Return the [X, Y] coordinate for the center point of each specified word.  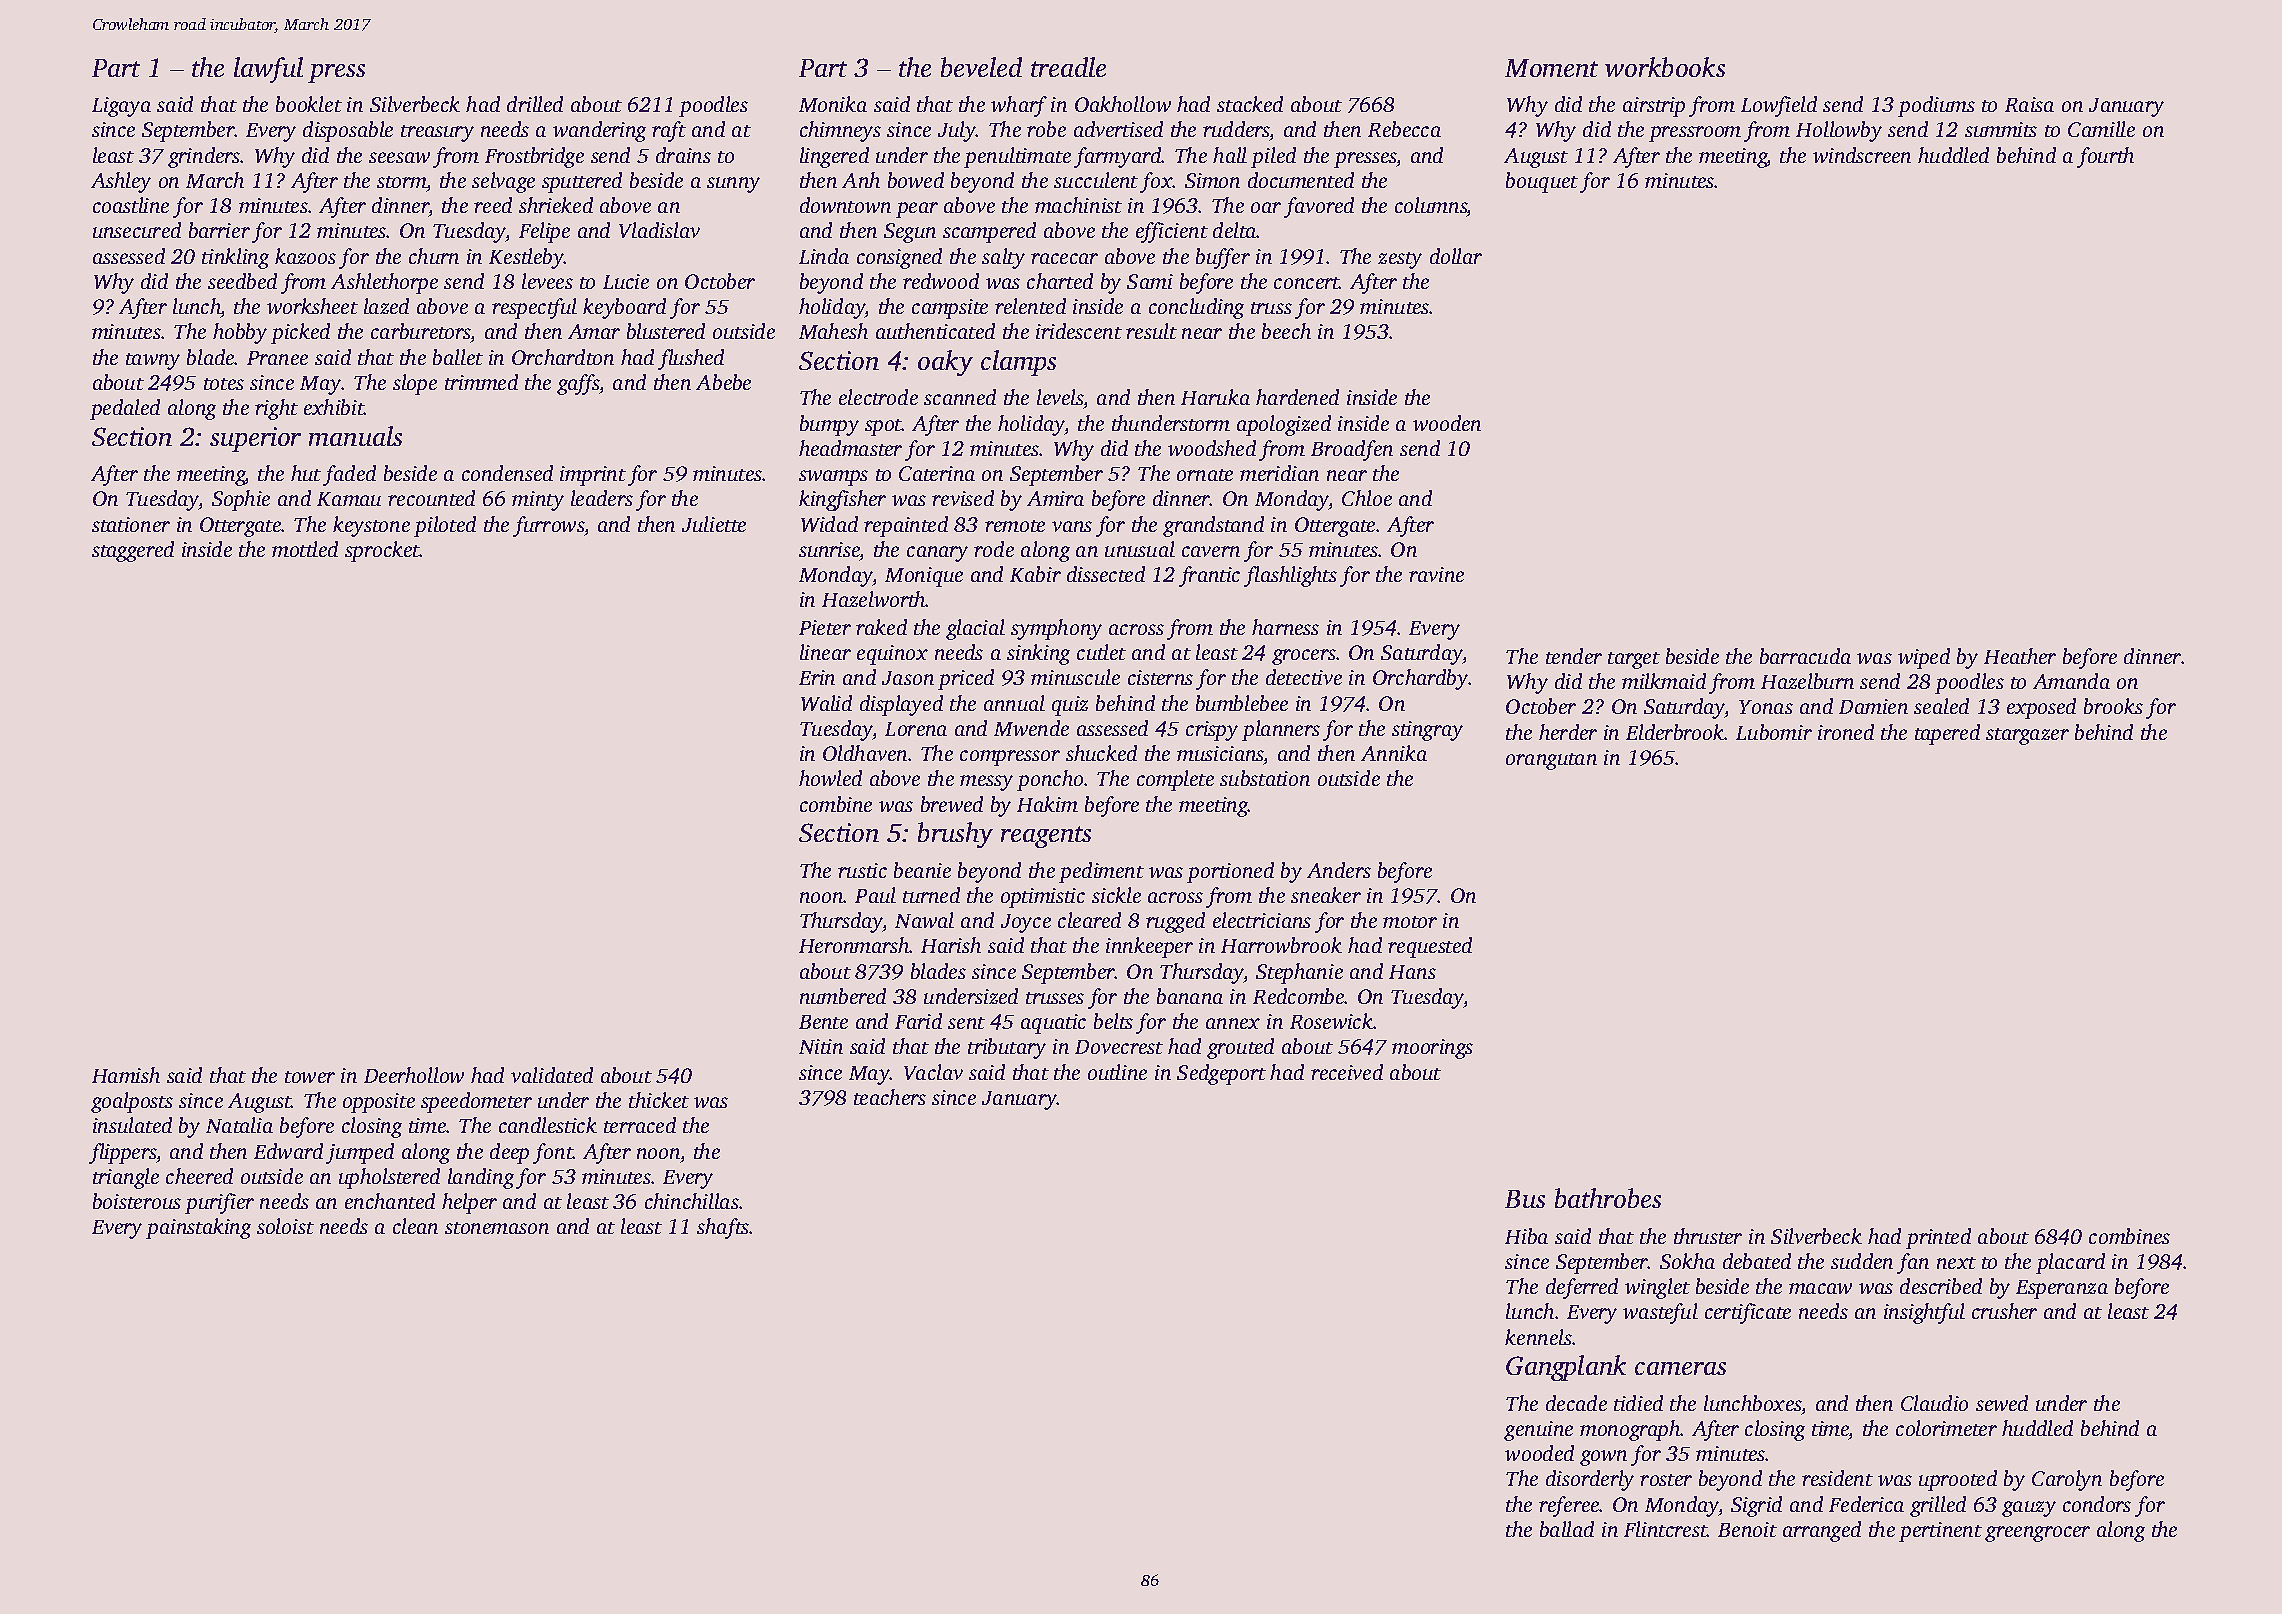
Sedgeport [1221, 1074]
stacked [1250, 104]
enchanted [390, 1201]
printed [1938, 1238]
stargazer [2027, 736]
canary [937, 554]
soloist [285, 1226]
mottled [305, 549]
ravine [1436, 574]
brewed [952, 804]
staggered [133, 551]
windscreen [1862, 155]
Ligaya [121, 107]
